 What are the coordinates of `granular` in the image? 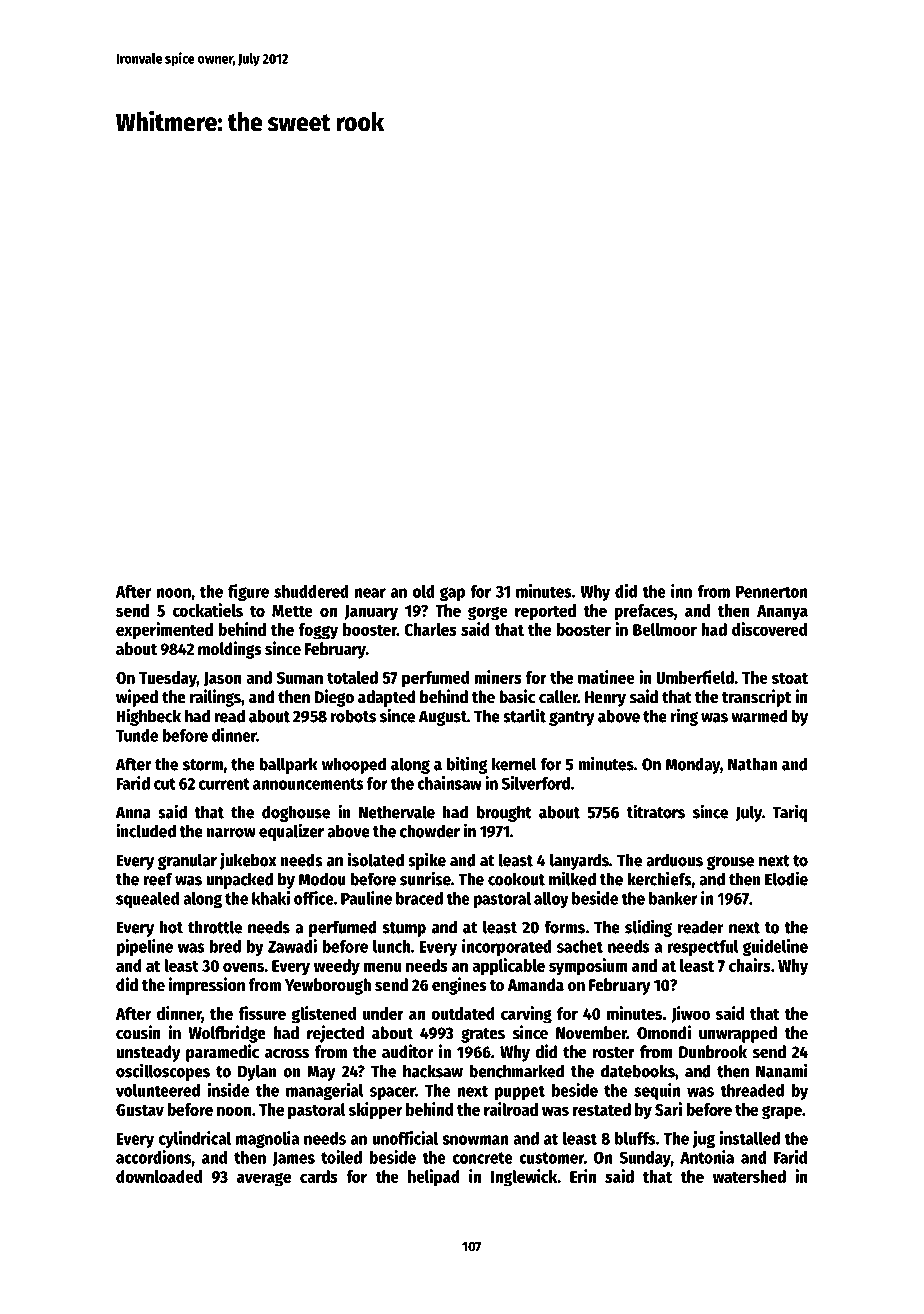 It's located at (187, 861).
